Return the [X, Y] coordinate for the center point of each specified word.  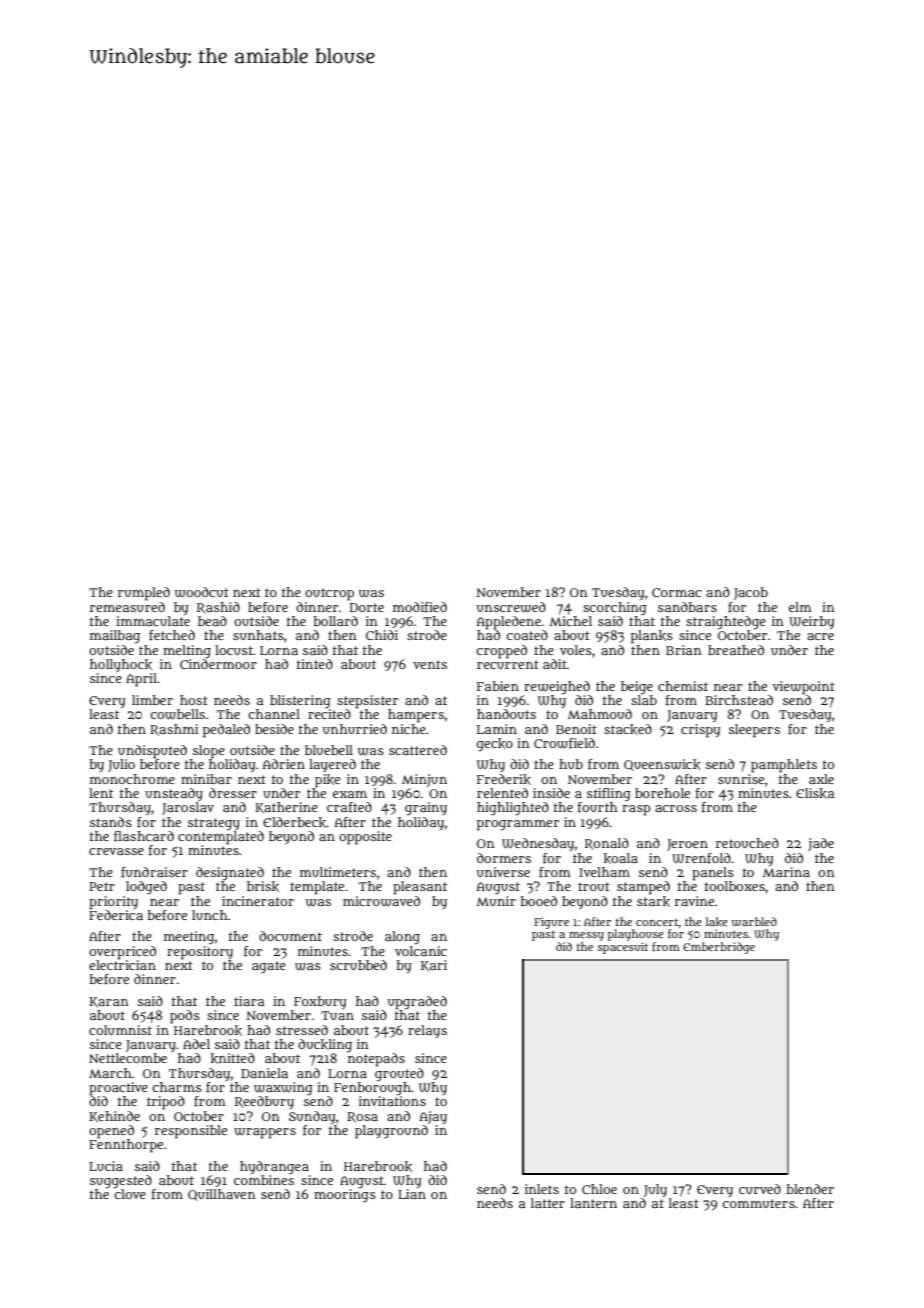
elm [800, 607]
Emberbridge [719, 948]
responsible [191, 1132]
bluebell [329, 750]
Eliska [815, 793]
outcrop [329, 594]
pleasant [420, 888]
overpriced [122, 952]
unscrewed [511, 607]
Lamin [497, 729]
